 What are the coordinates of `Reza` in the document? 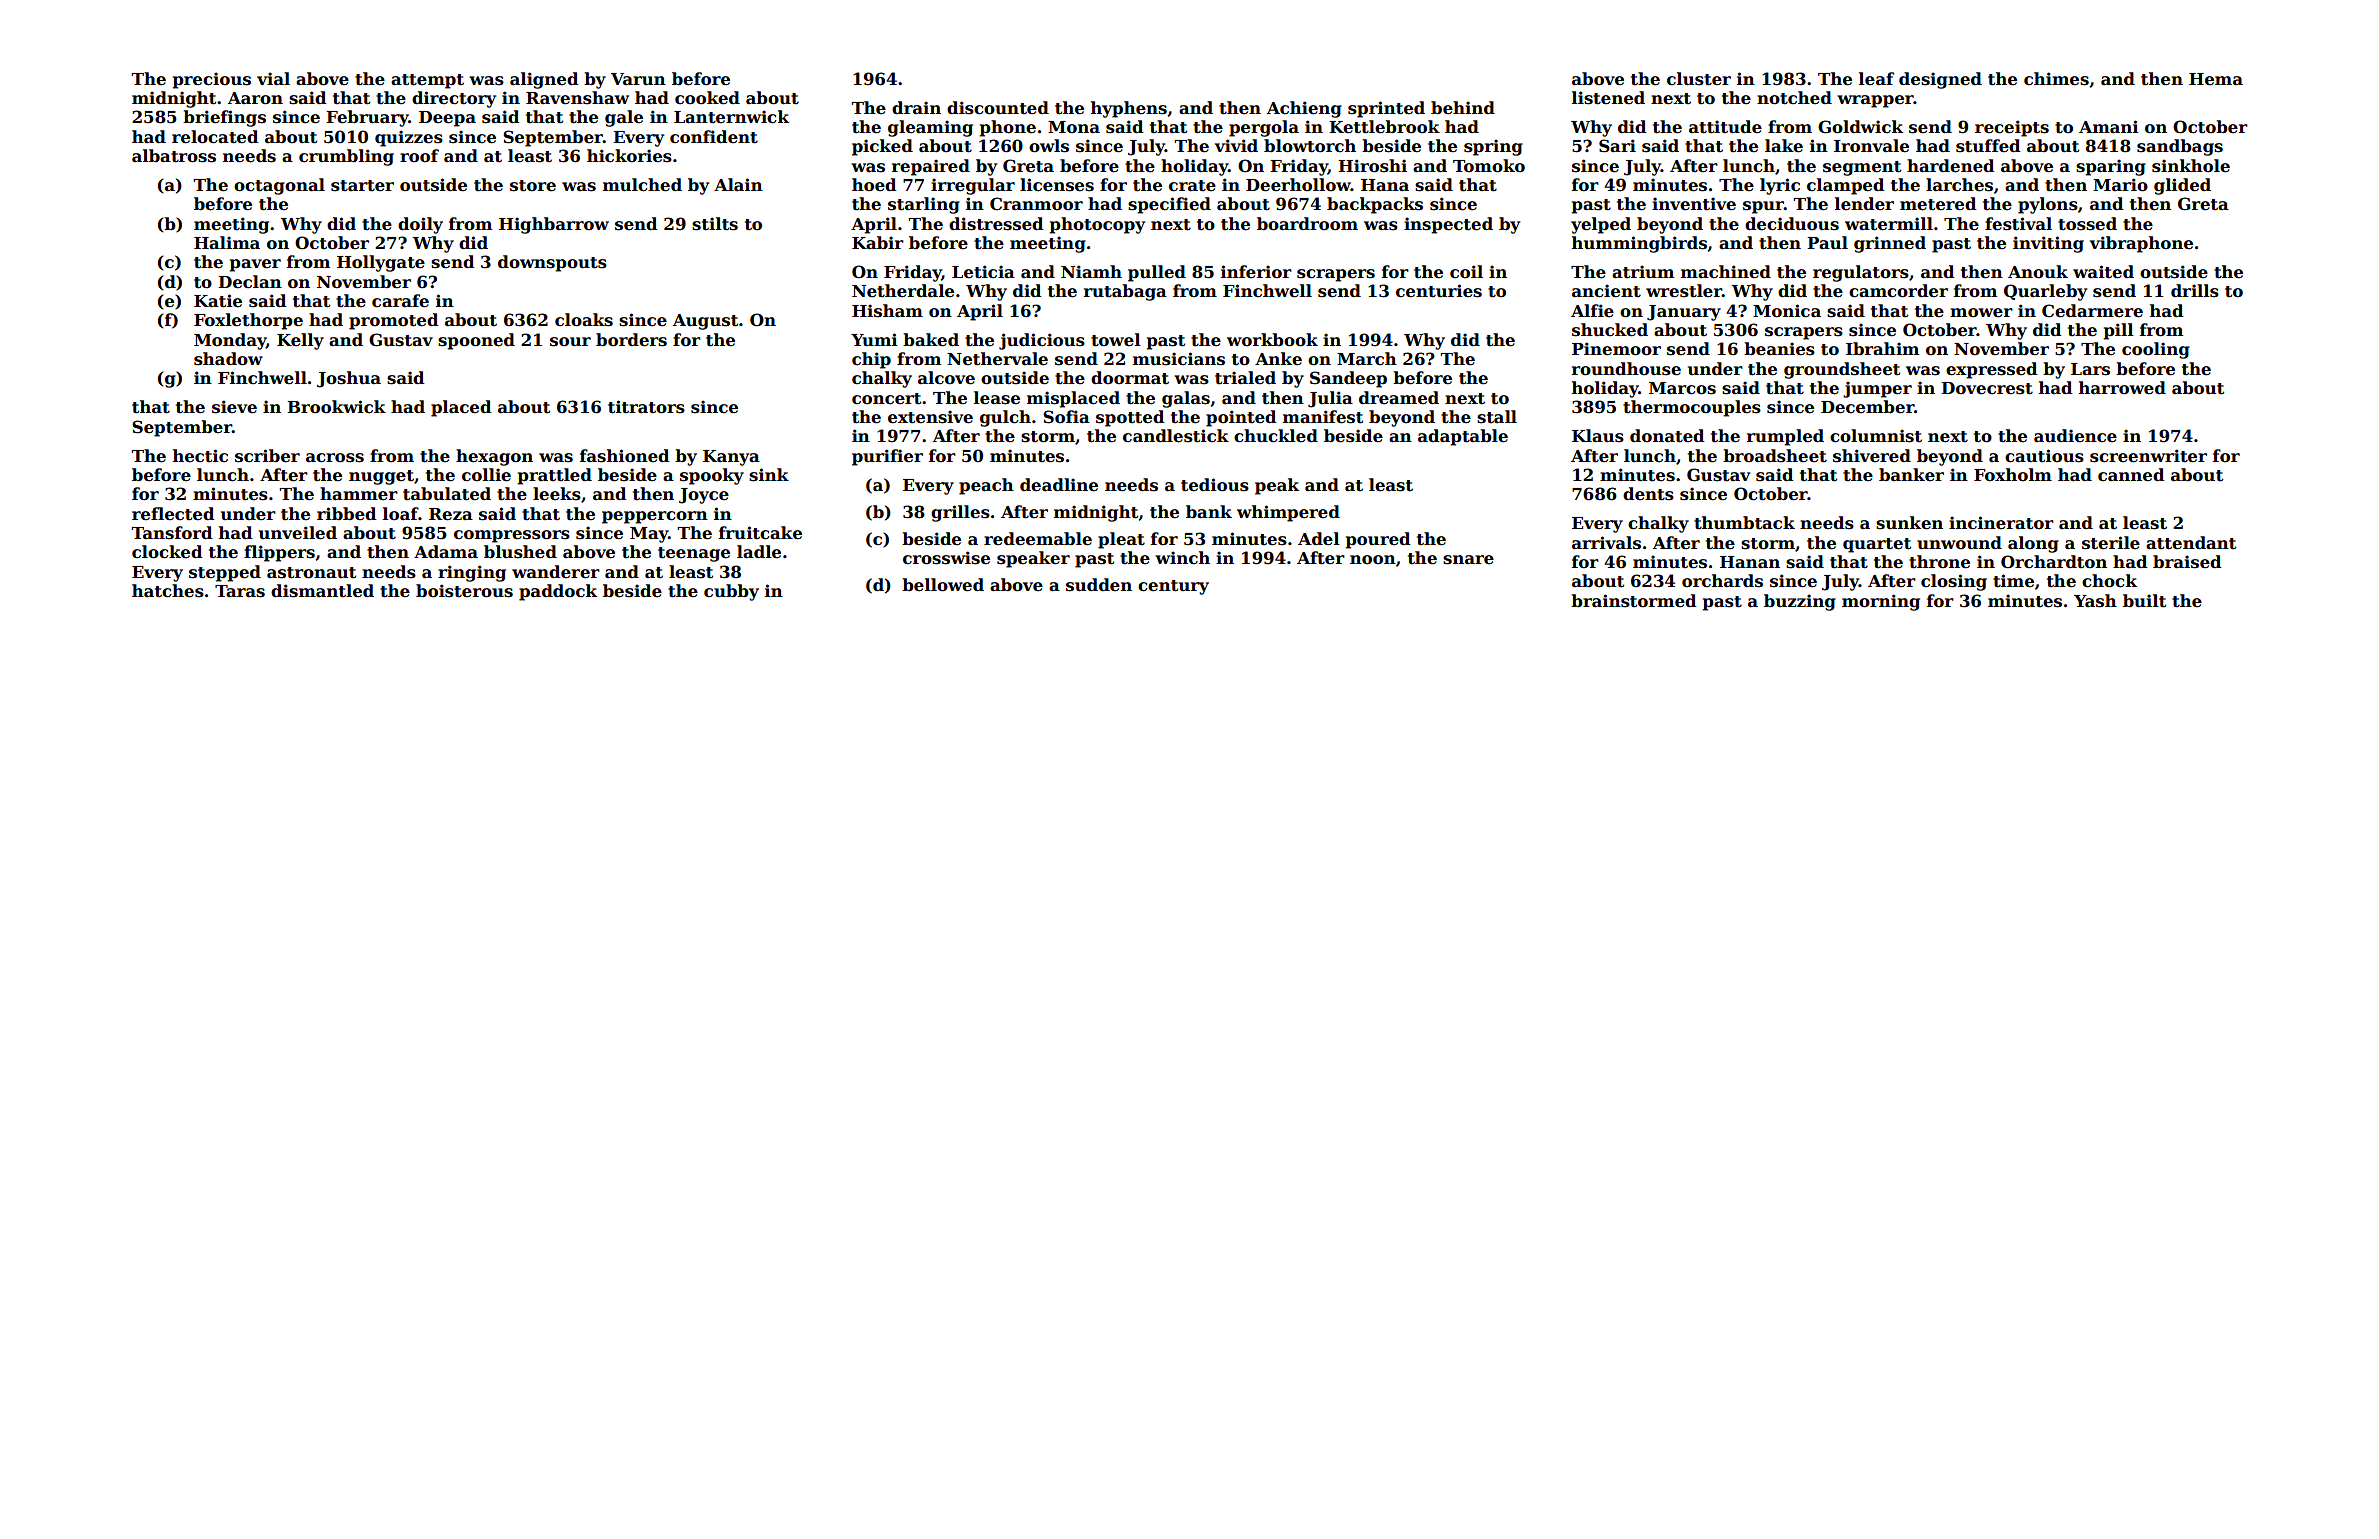 It's located at (451, 514).
